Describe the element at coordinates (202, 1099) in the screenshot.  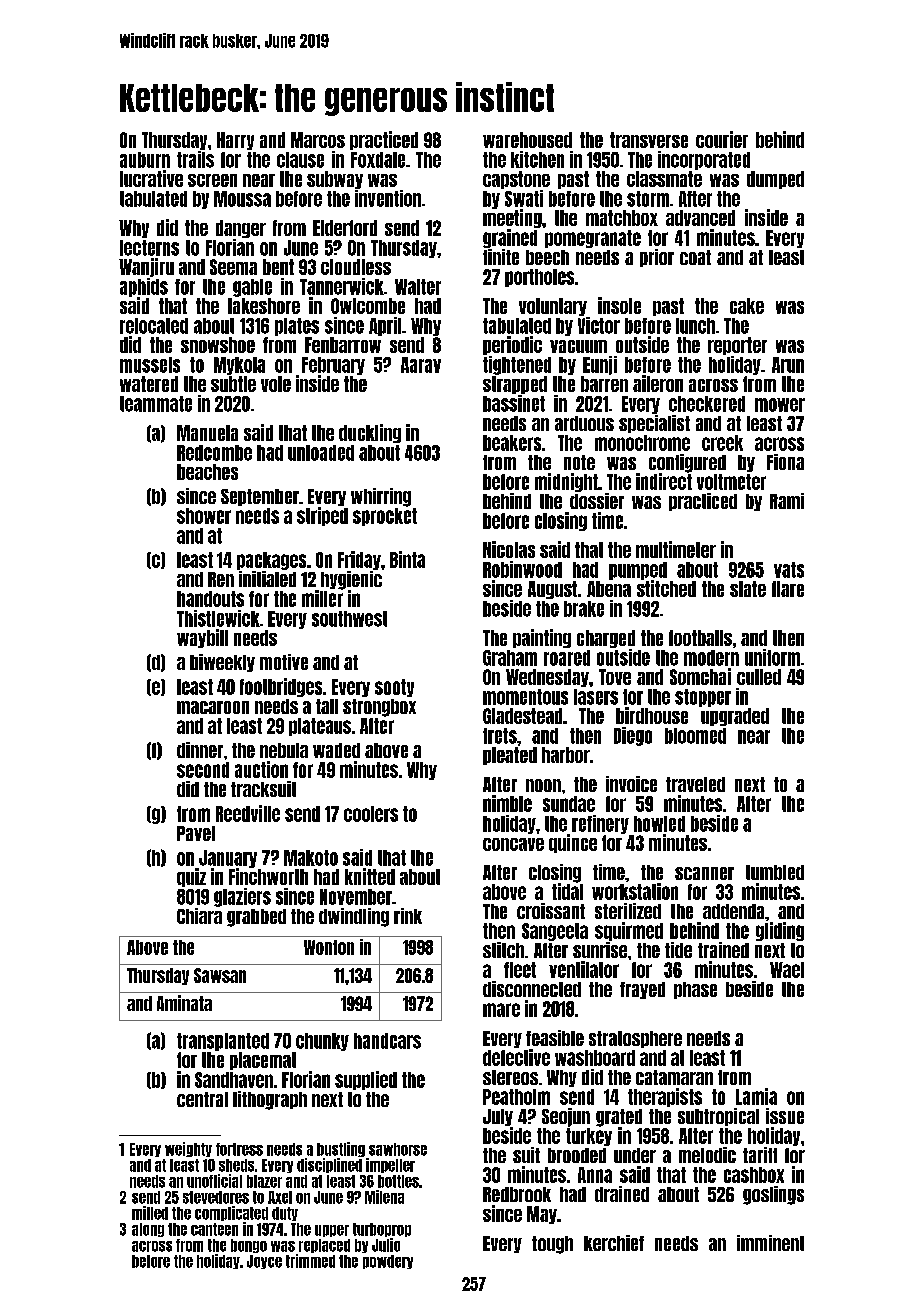
I see `central` at that location.
